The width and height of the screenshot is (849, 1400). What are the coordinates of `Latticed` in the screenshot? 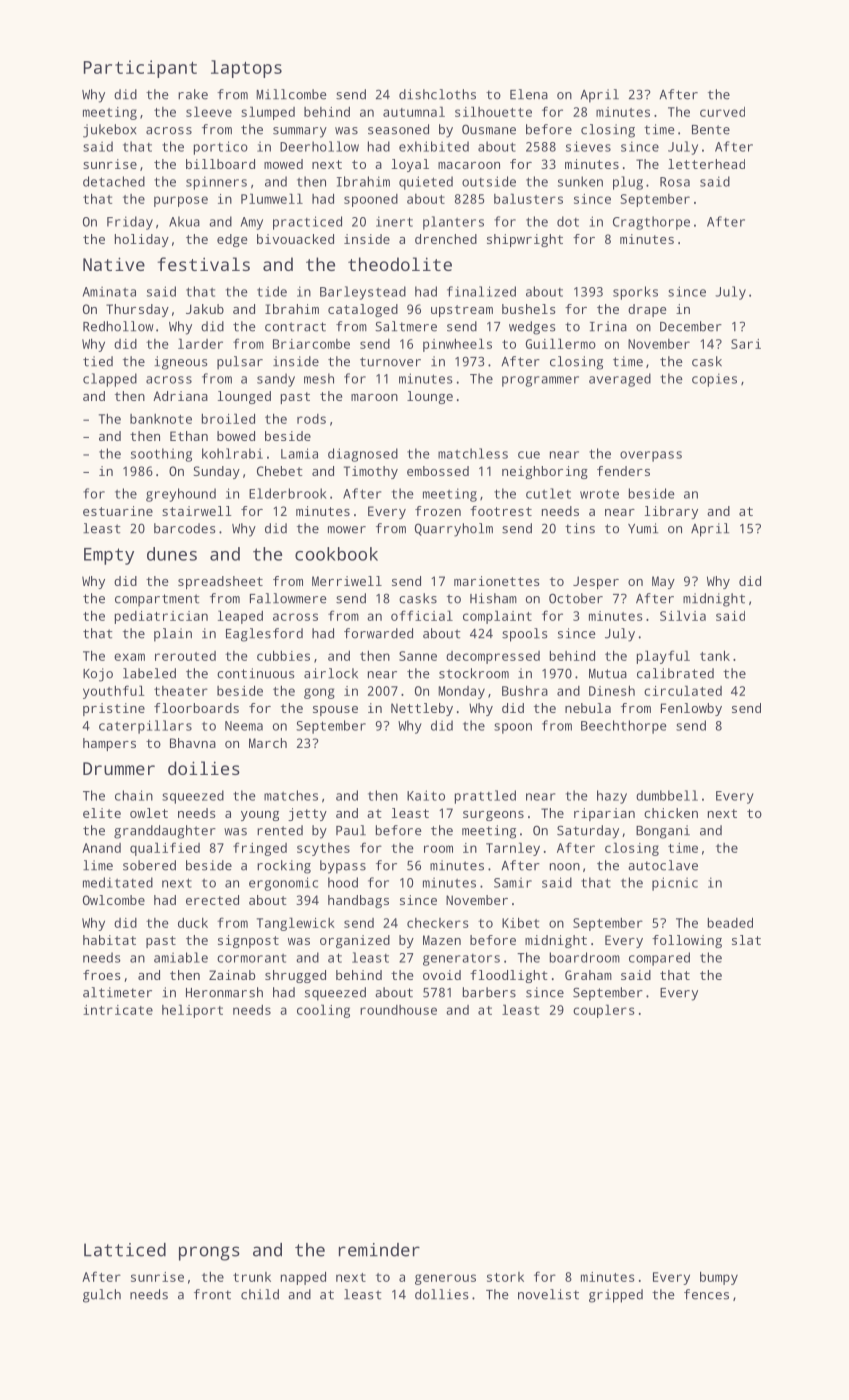 It's located at (125, 1250).
